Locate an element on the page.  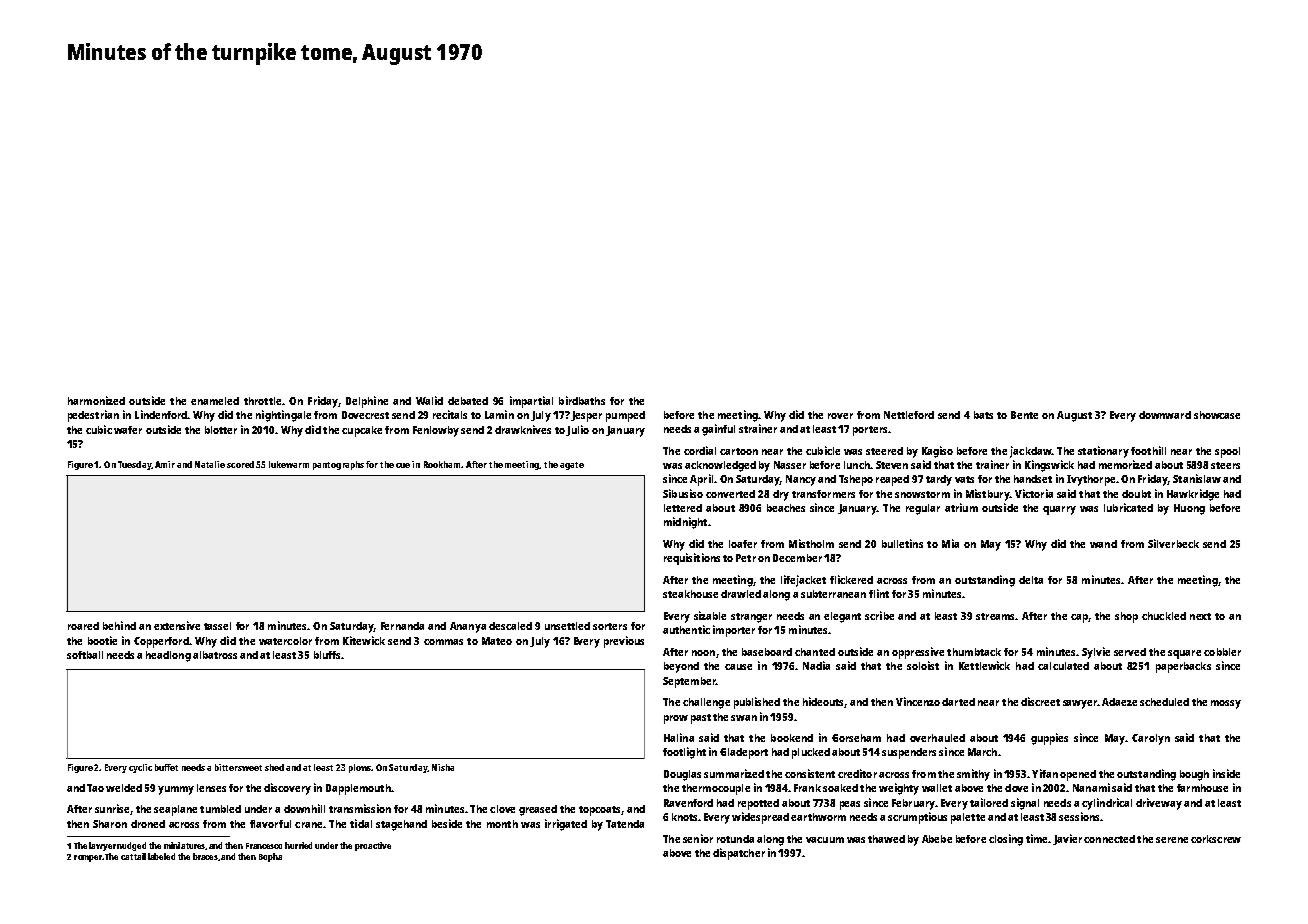
Bopha is located at coordinates (270, 857).
